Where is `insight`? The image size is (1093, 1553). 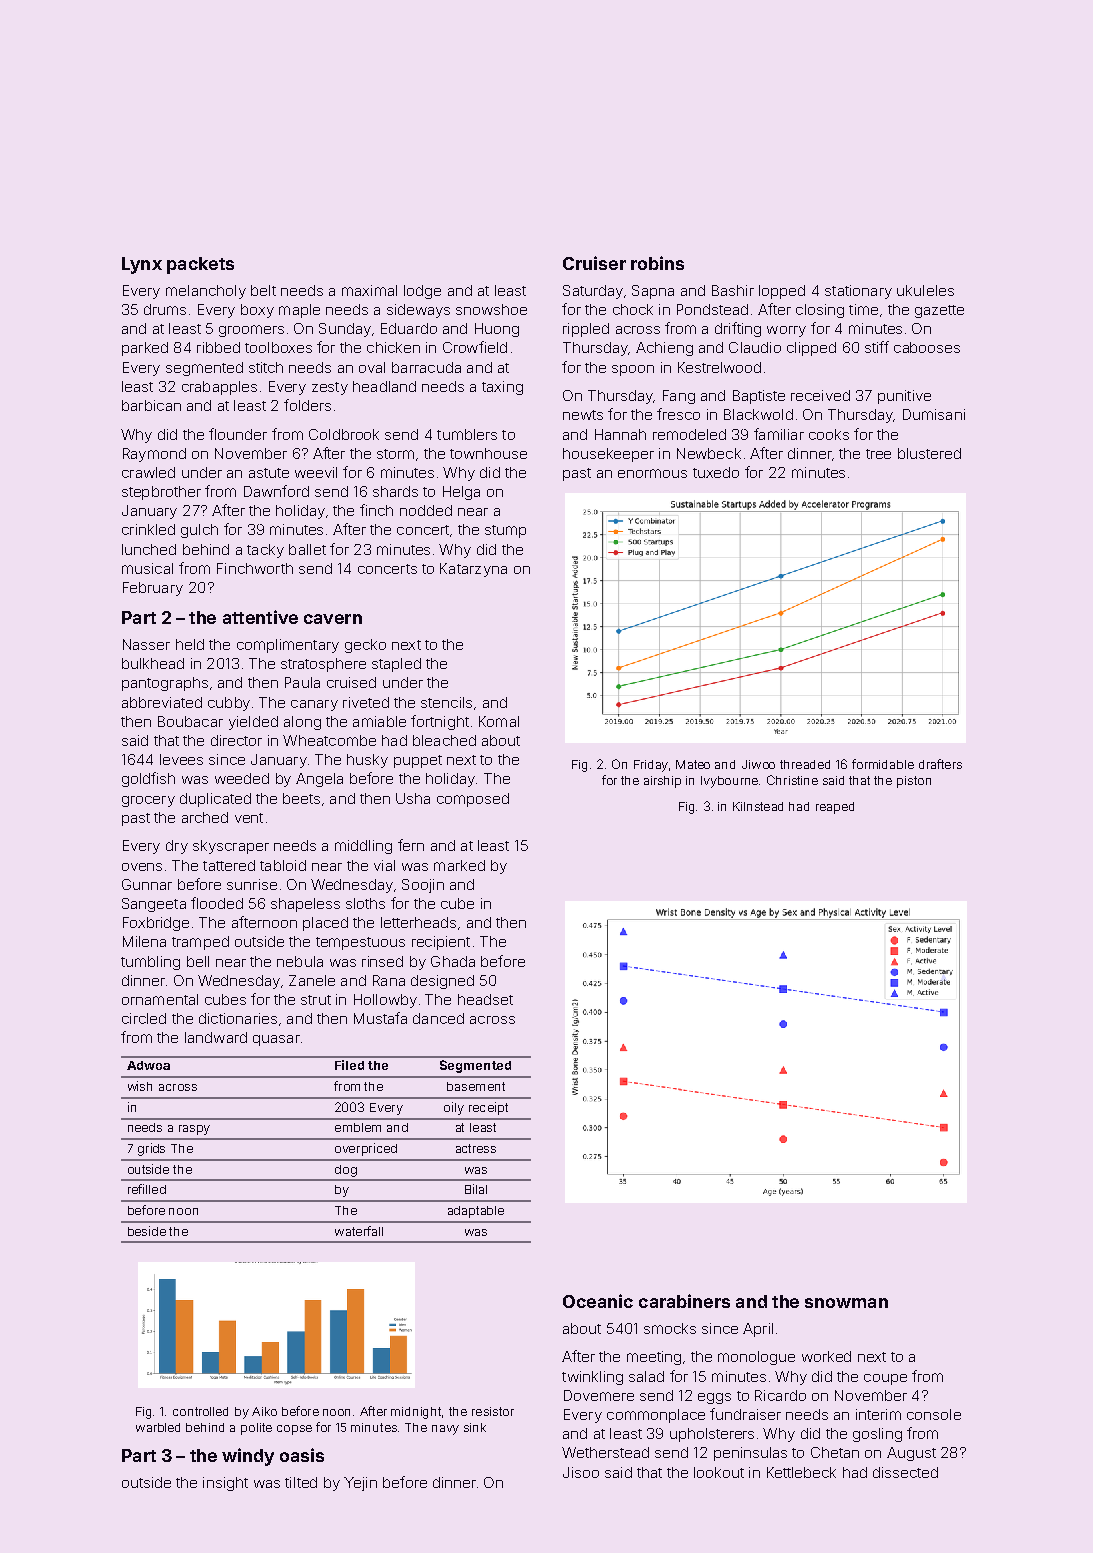 insight is located at coordinates (225, 1484).
